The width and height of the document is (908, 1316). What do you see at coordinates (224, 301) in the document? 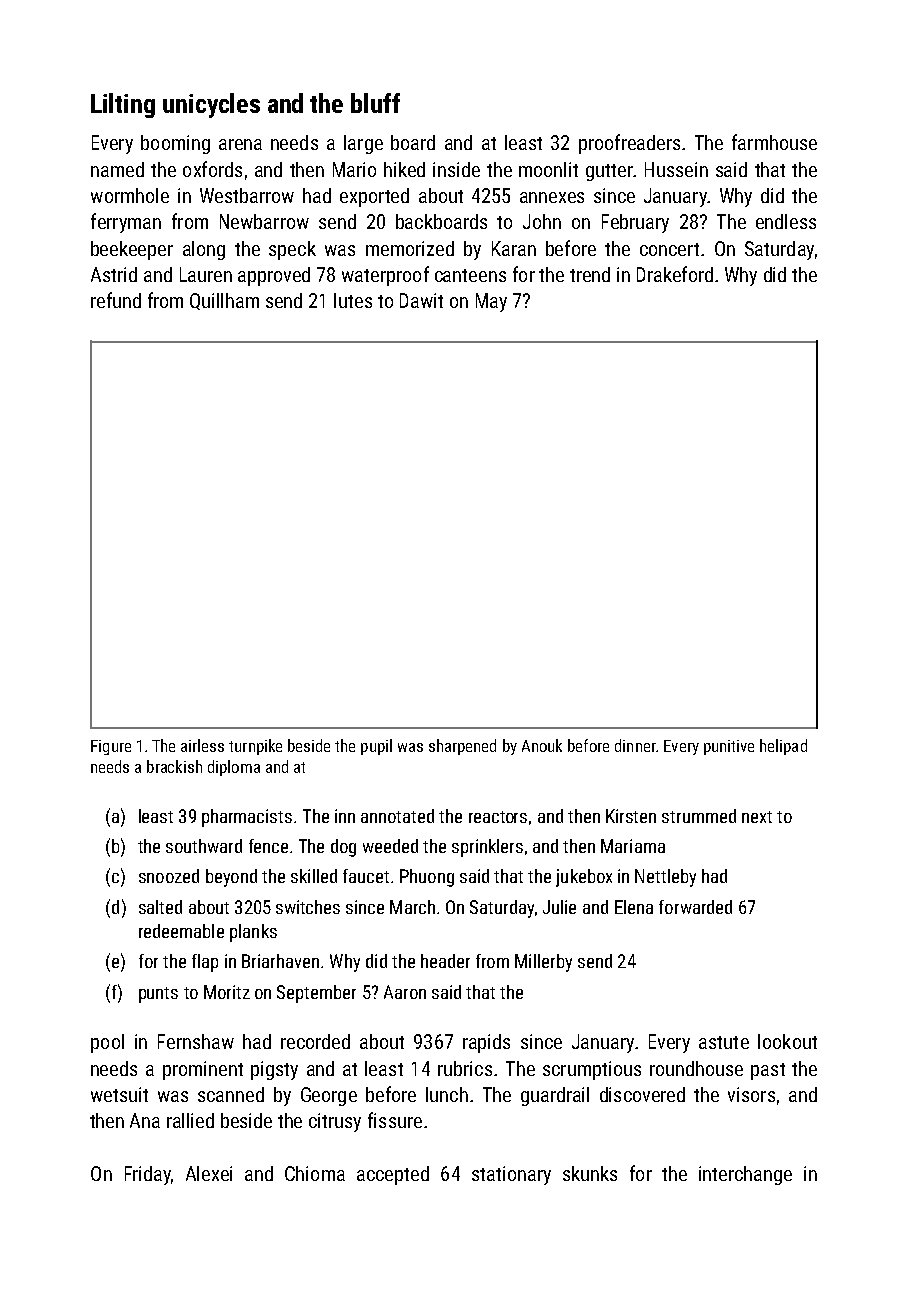
I see `Quillham` at bounding box center [224, 301].
